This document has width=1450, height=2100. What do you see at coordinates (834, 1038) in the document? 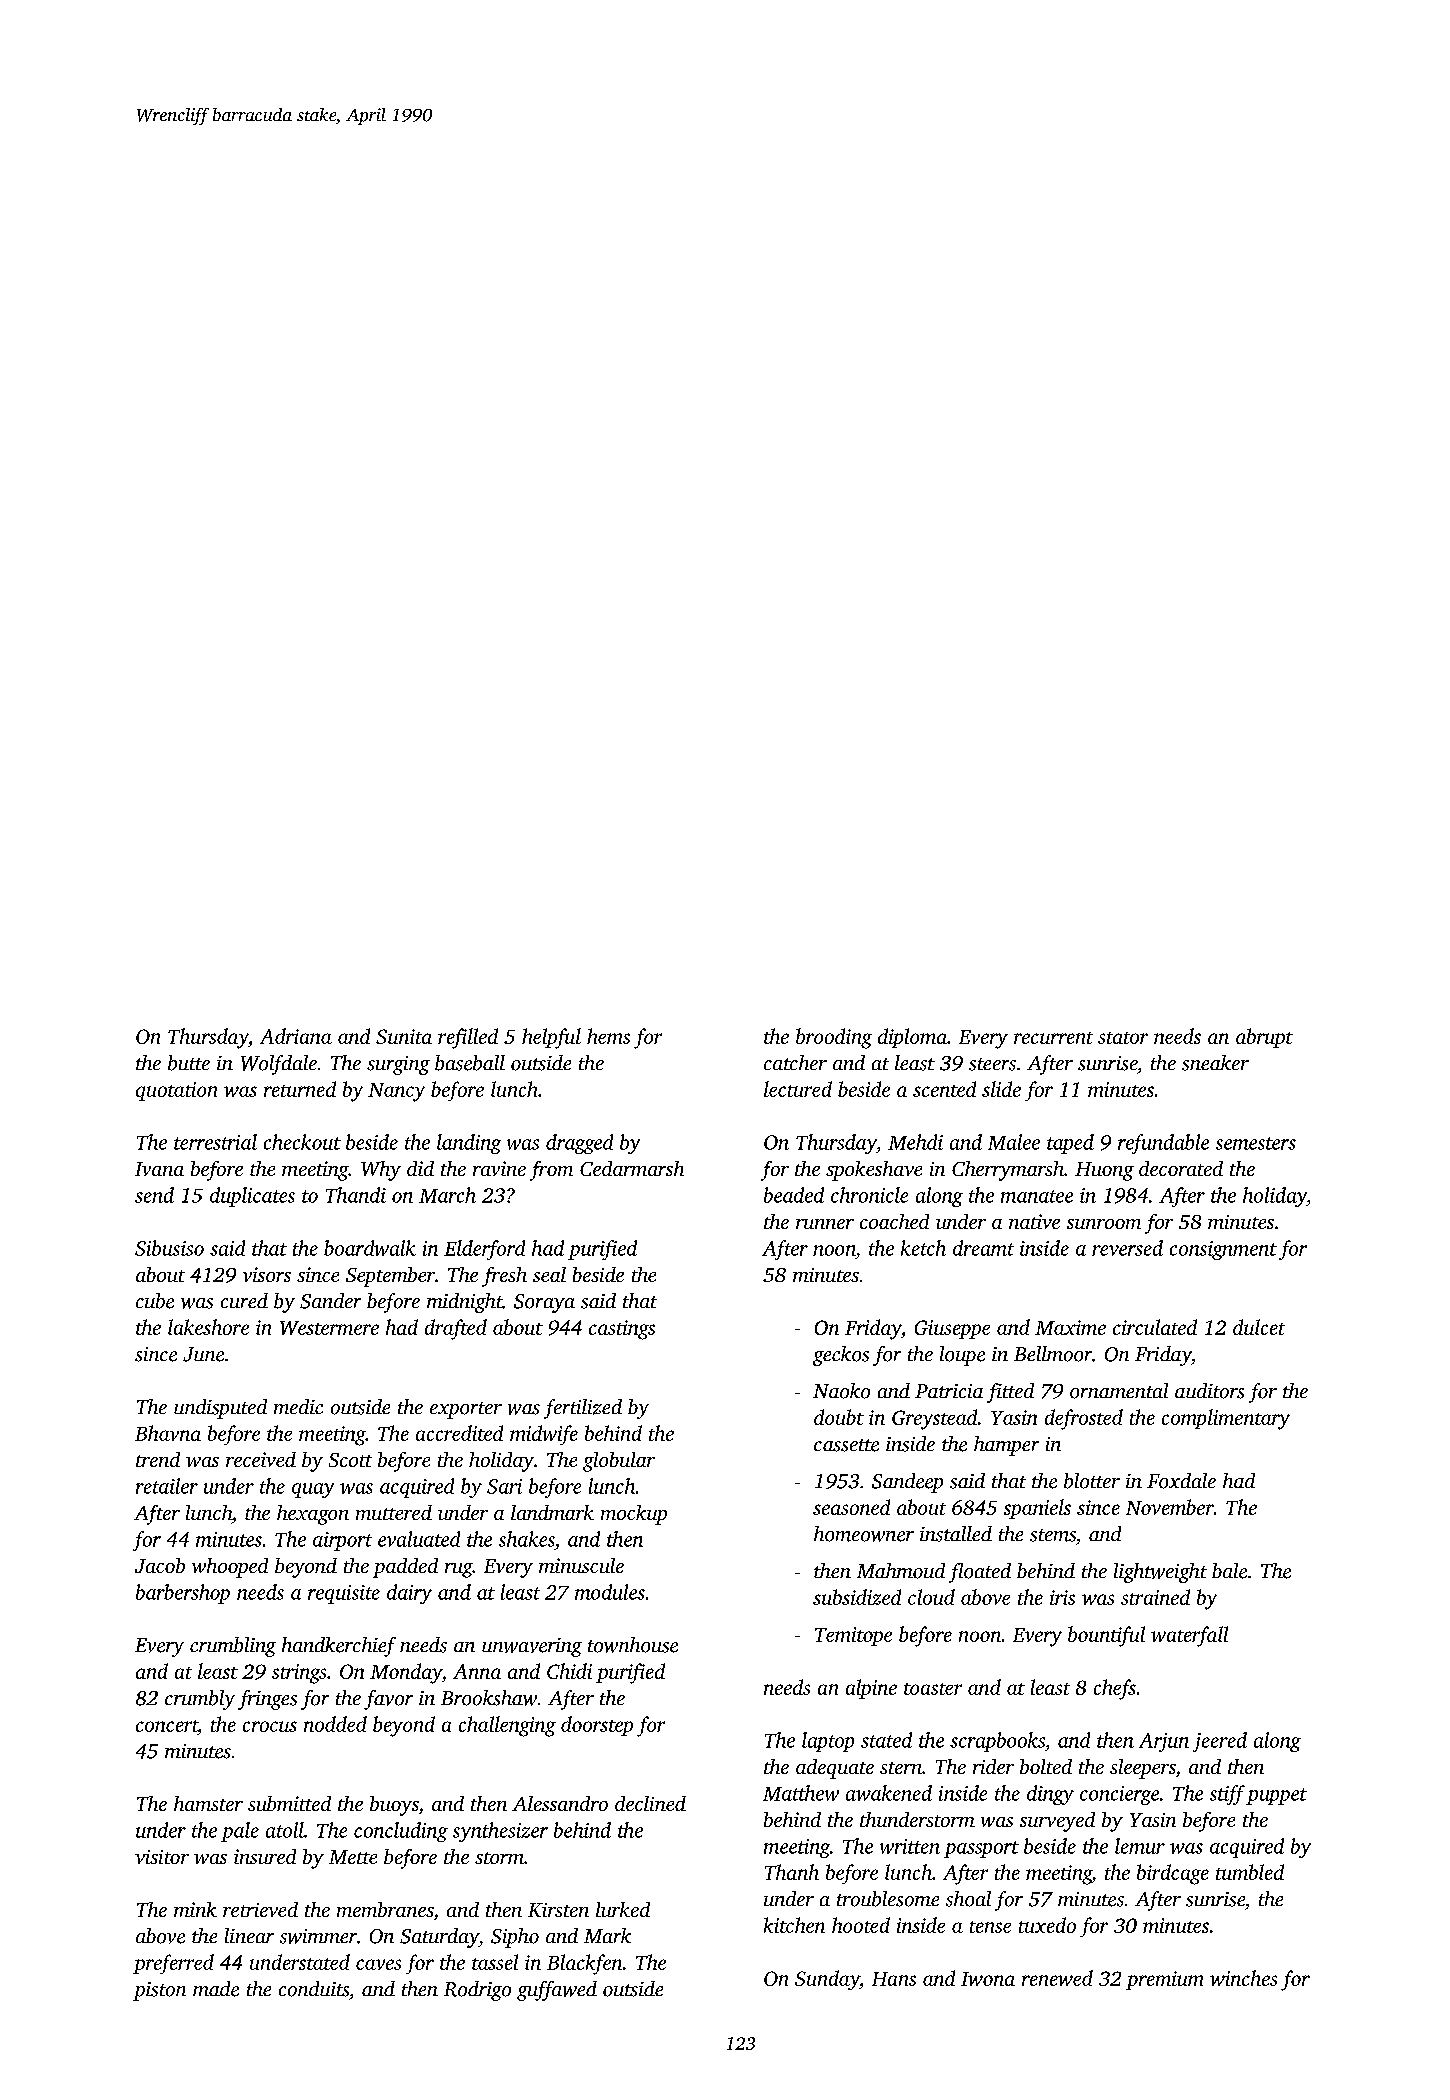
I see `brooding` at bounding box center [834, 1038].
